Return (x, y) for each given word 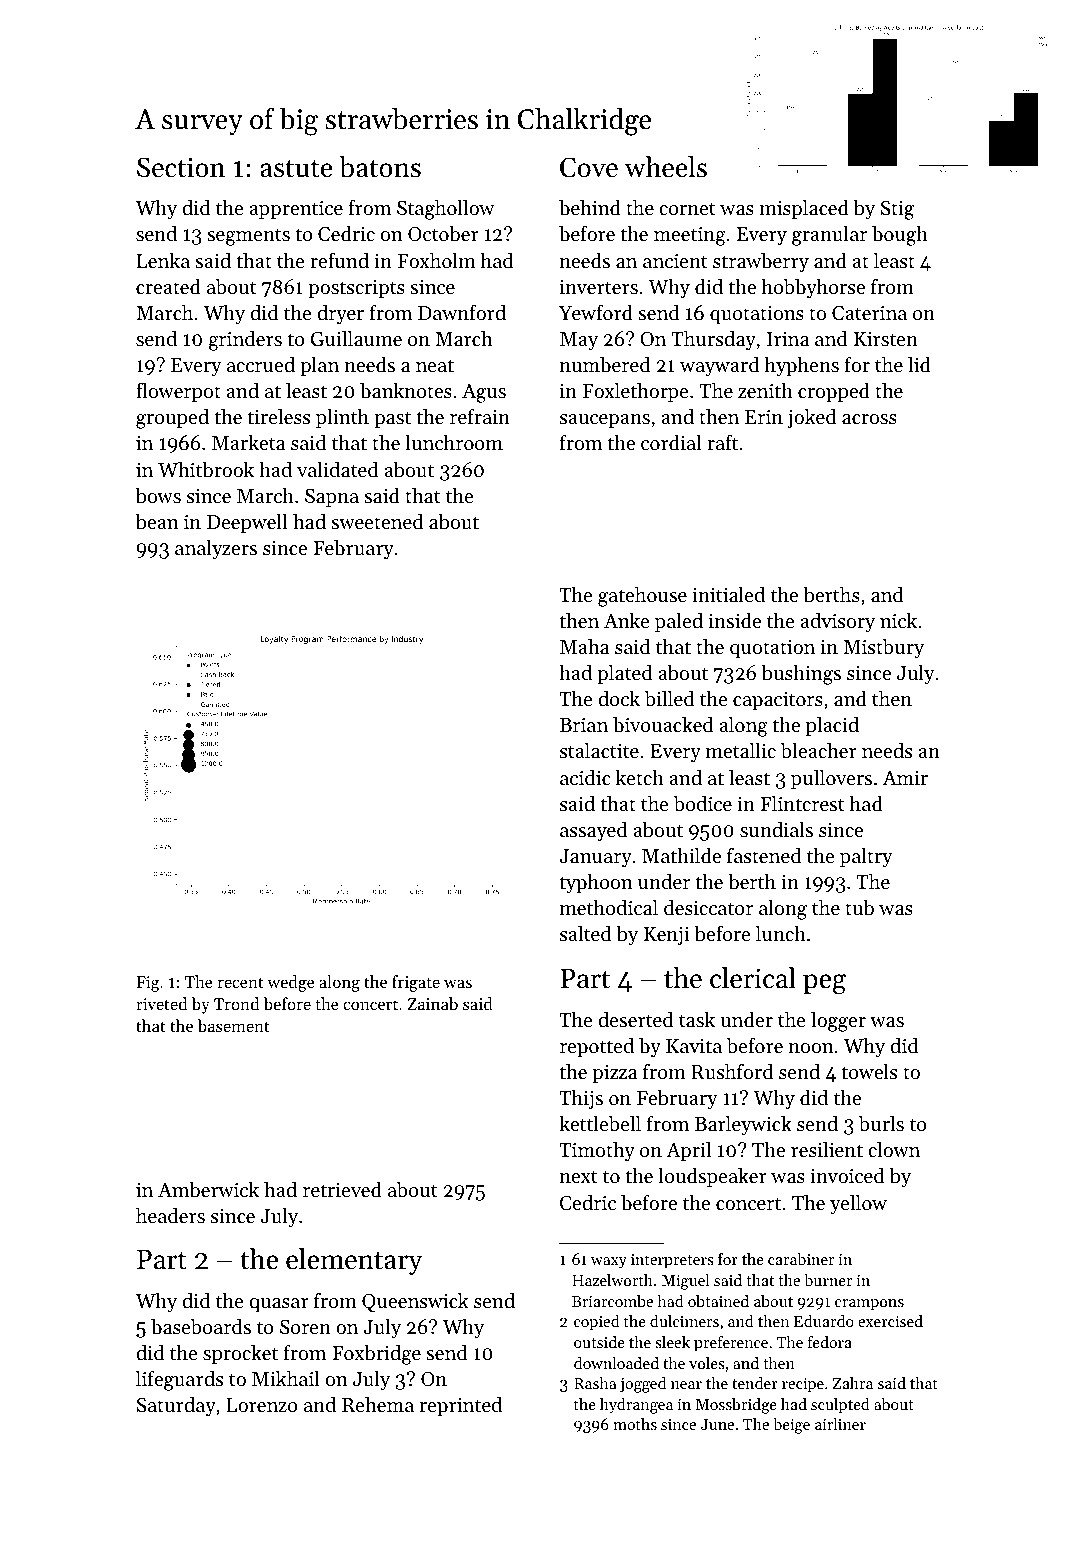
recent (240, 982)
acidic (585, 777)
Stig (897, 210)
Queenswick (415, 1302)
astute (296, 169)
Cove (589, 167)
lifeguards (179, 1380)
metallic (741, 750)
